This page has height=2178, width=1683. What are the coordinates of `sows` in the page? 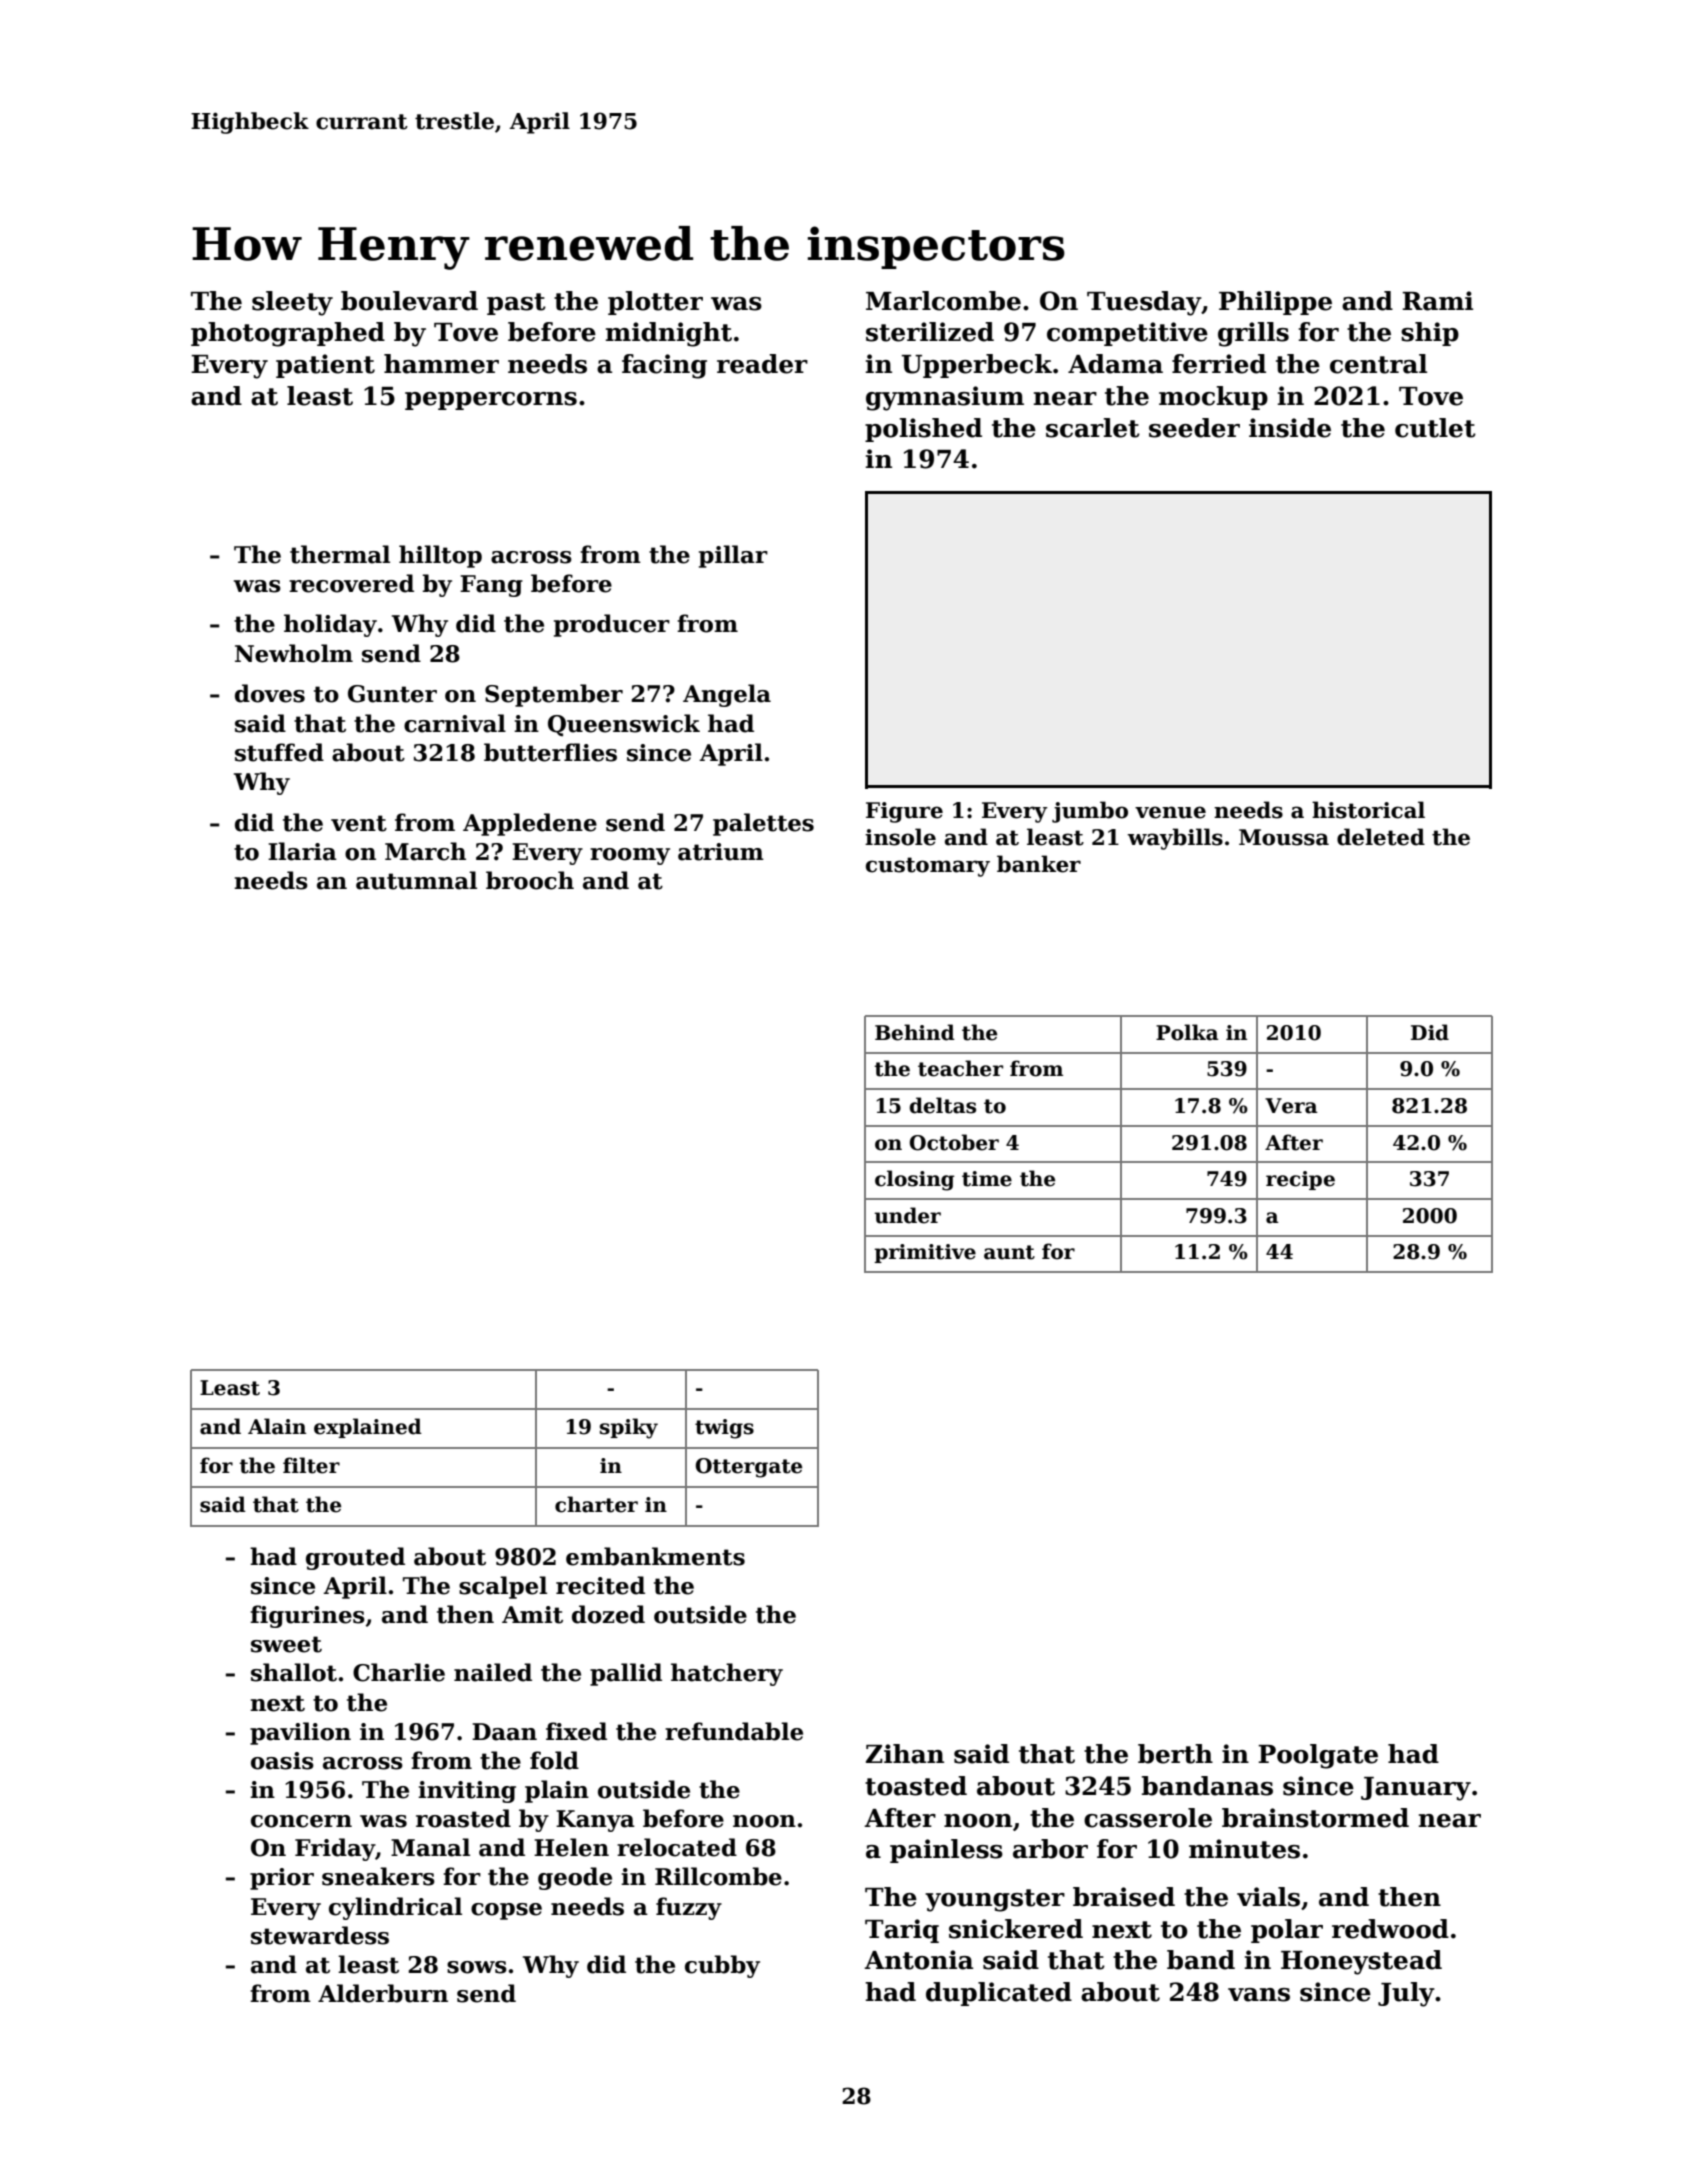 It's located at (477, 1967).
